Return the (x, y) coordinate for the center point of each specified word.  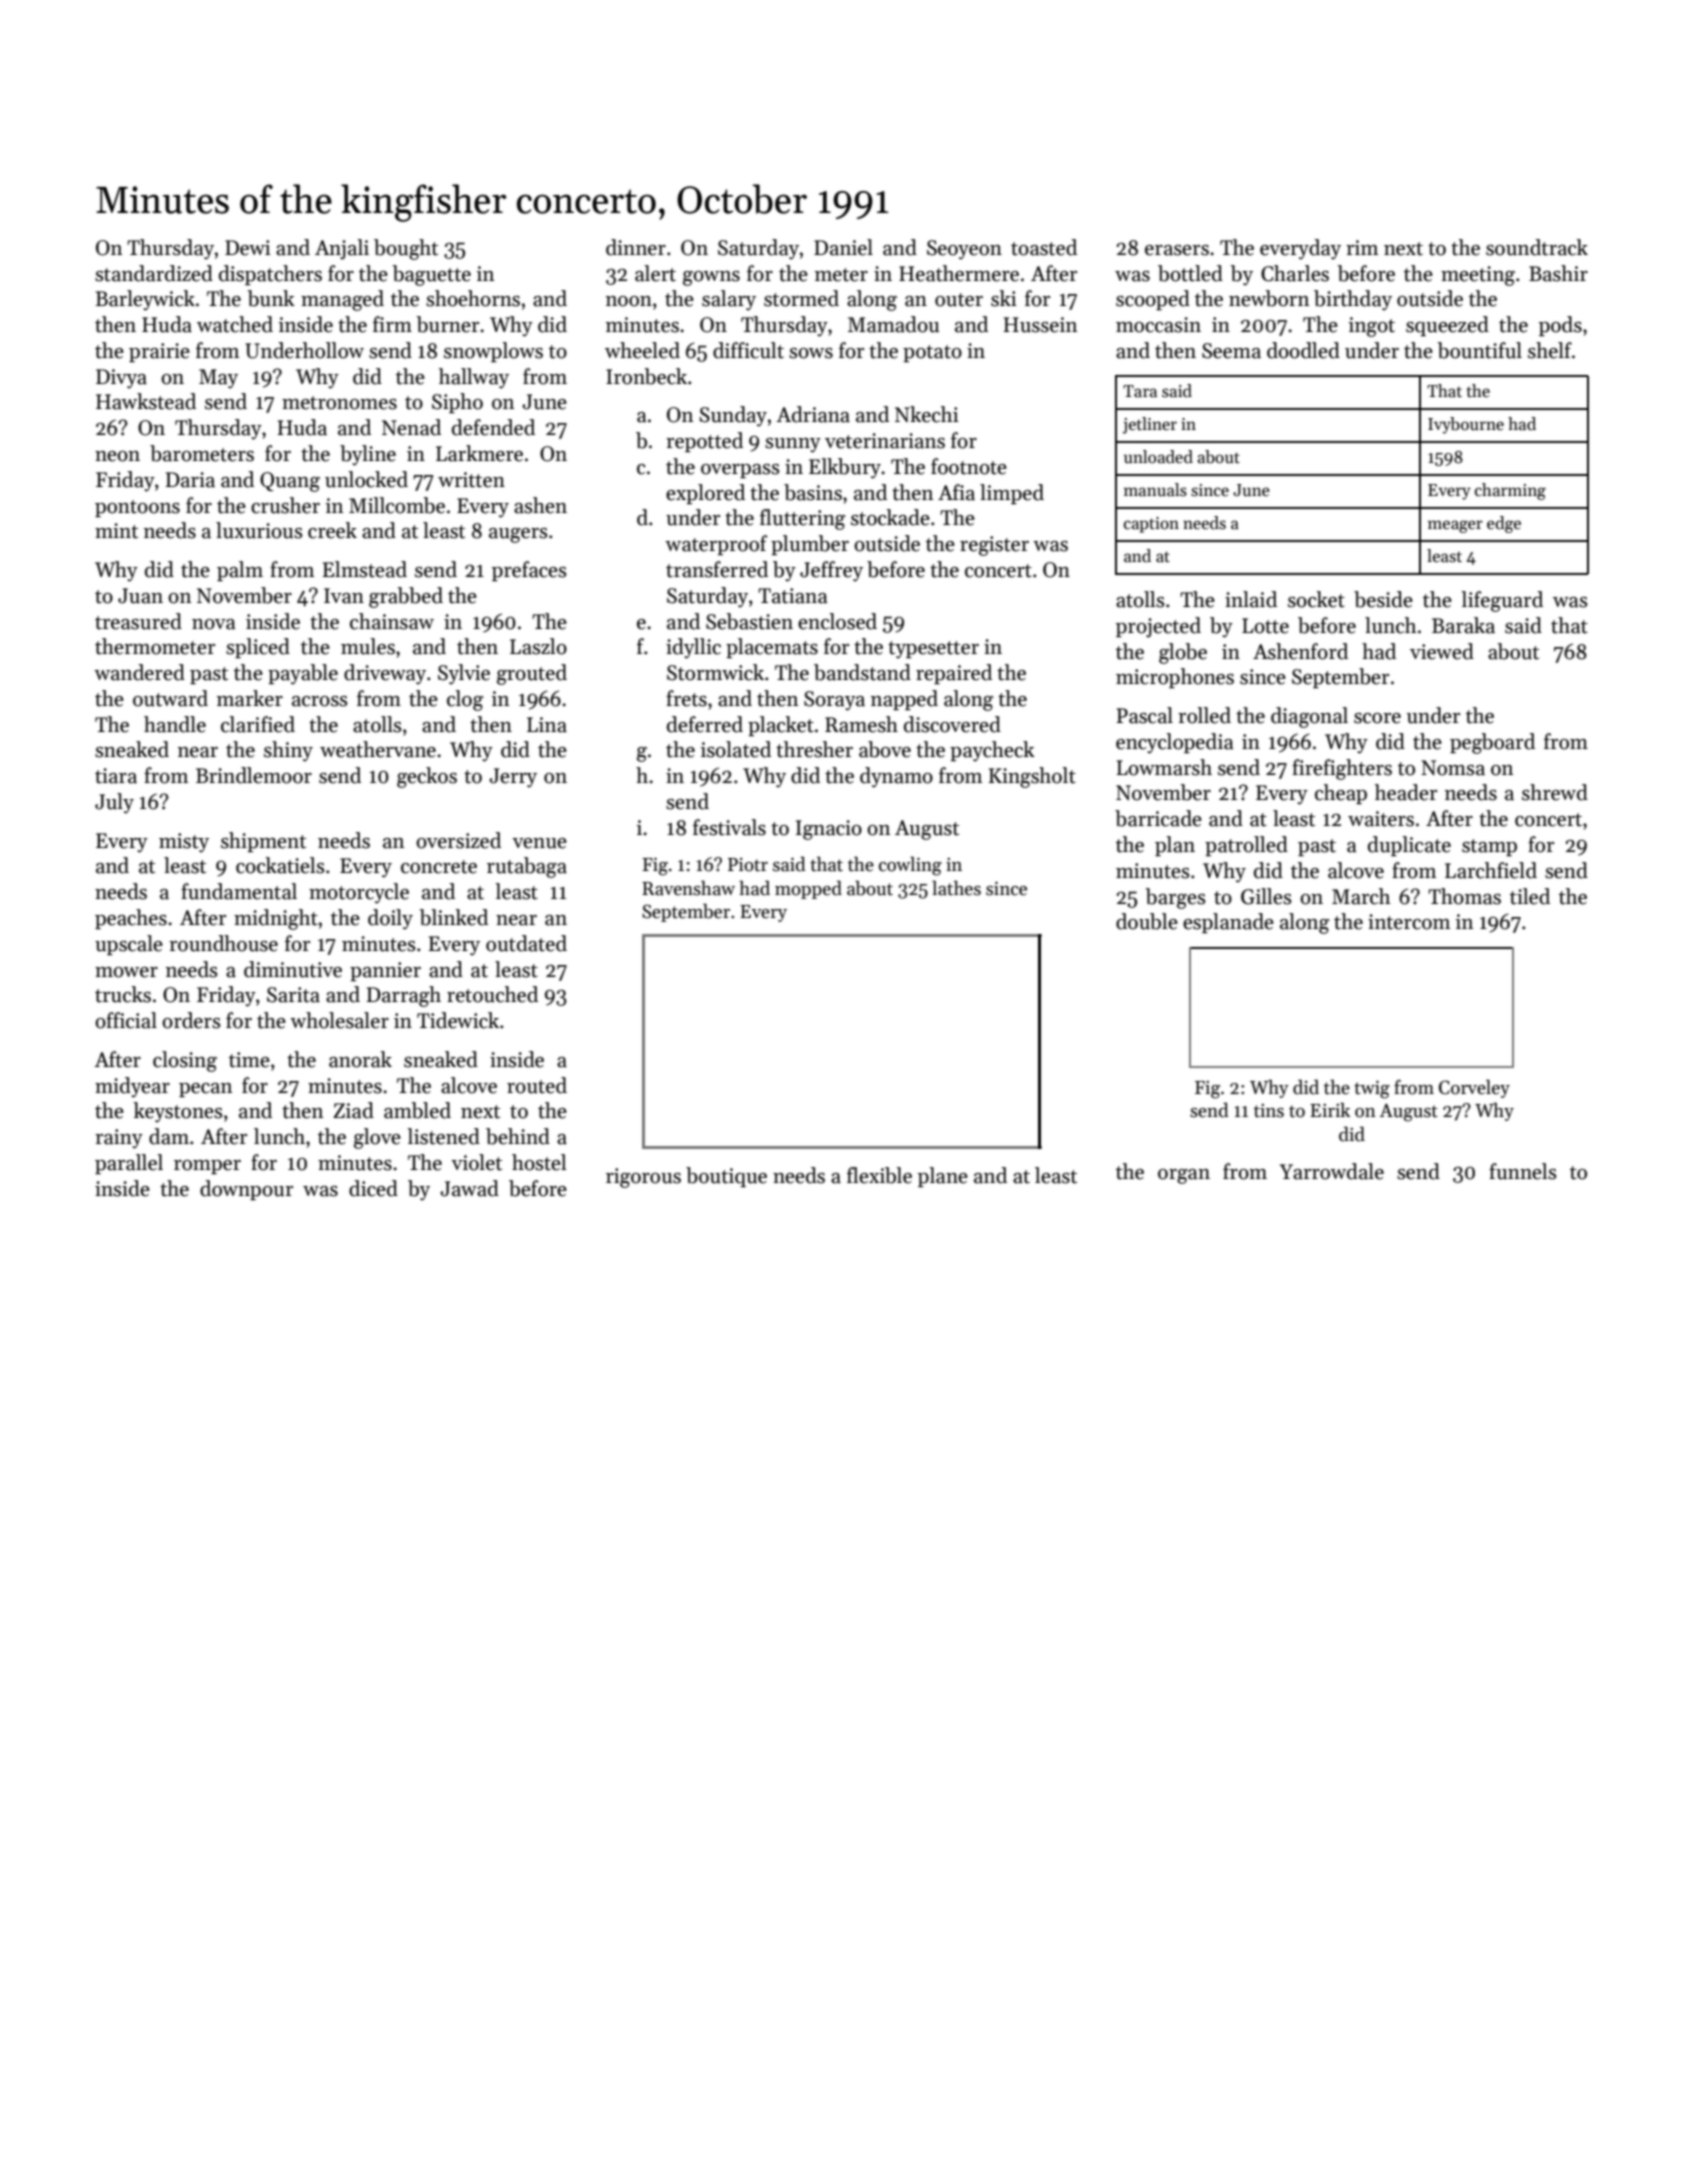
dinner (636, 247)
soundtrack (1537, 247)
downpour (246, 1190)
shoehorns (473, 298)
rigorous (643, 1178)
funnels (1523, 1171)
